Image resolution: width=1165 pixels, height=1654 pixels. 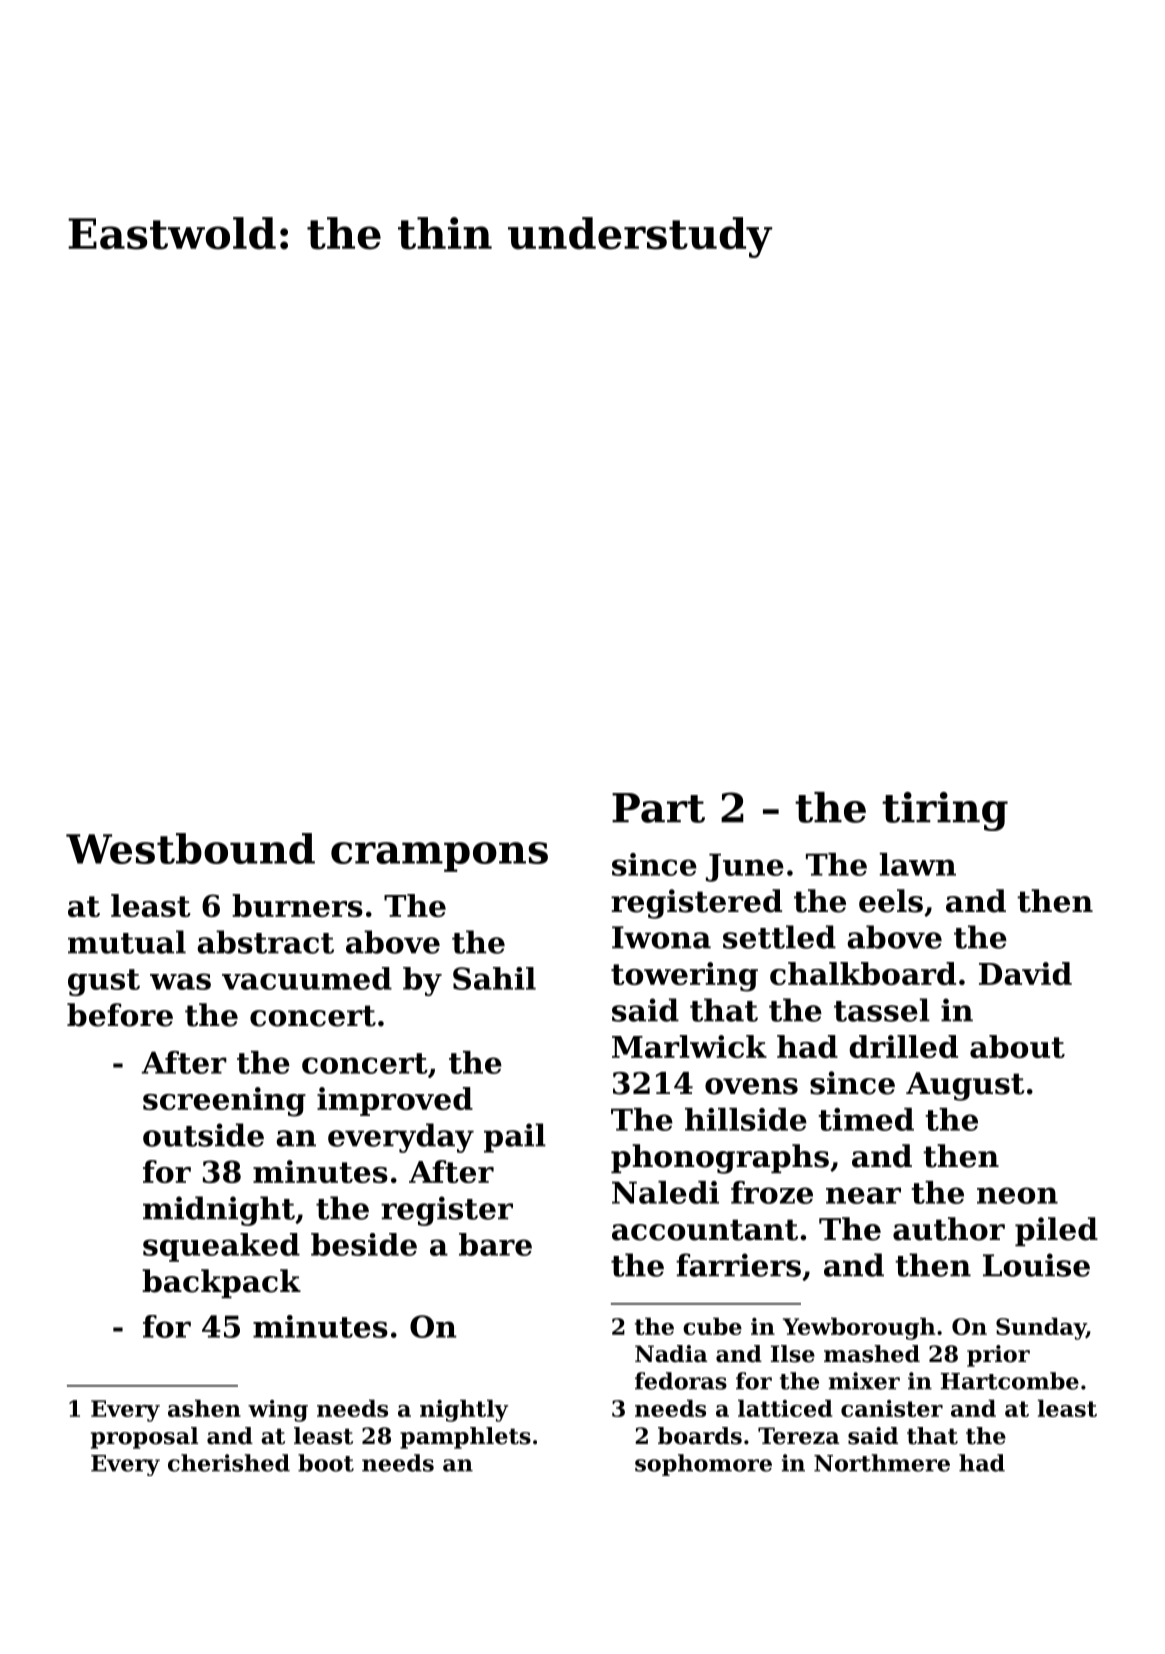 I want to click on Westbound, so click(x=190, y=848).
